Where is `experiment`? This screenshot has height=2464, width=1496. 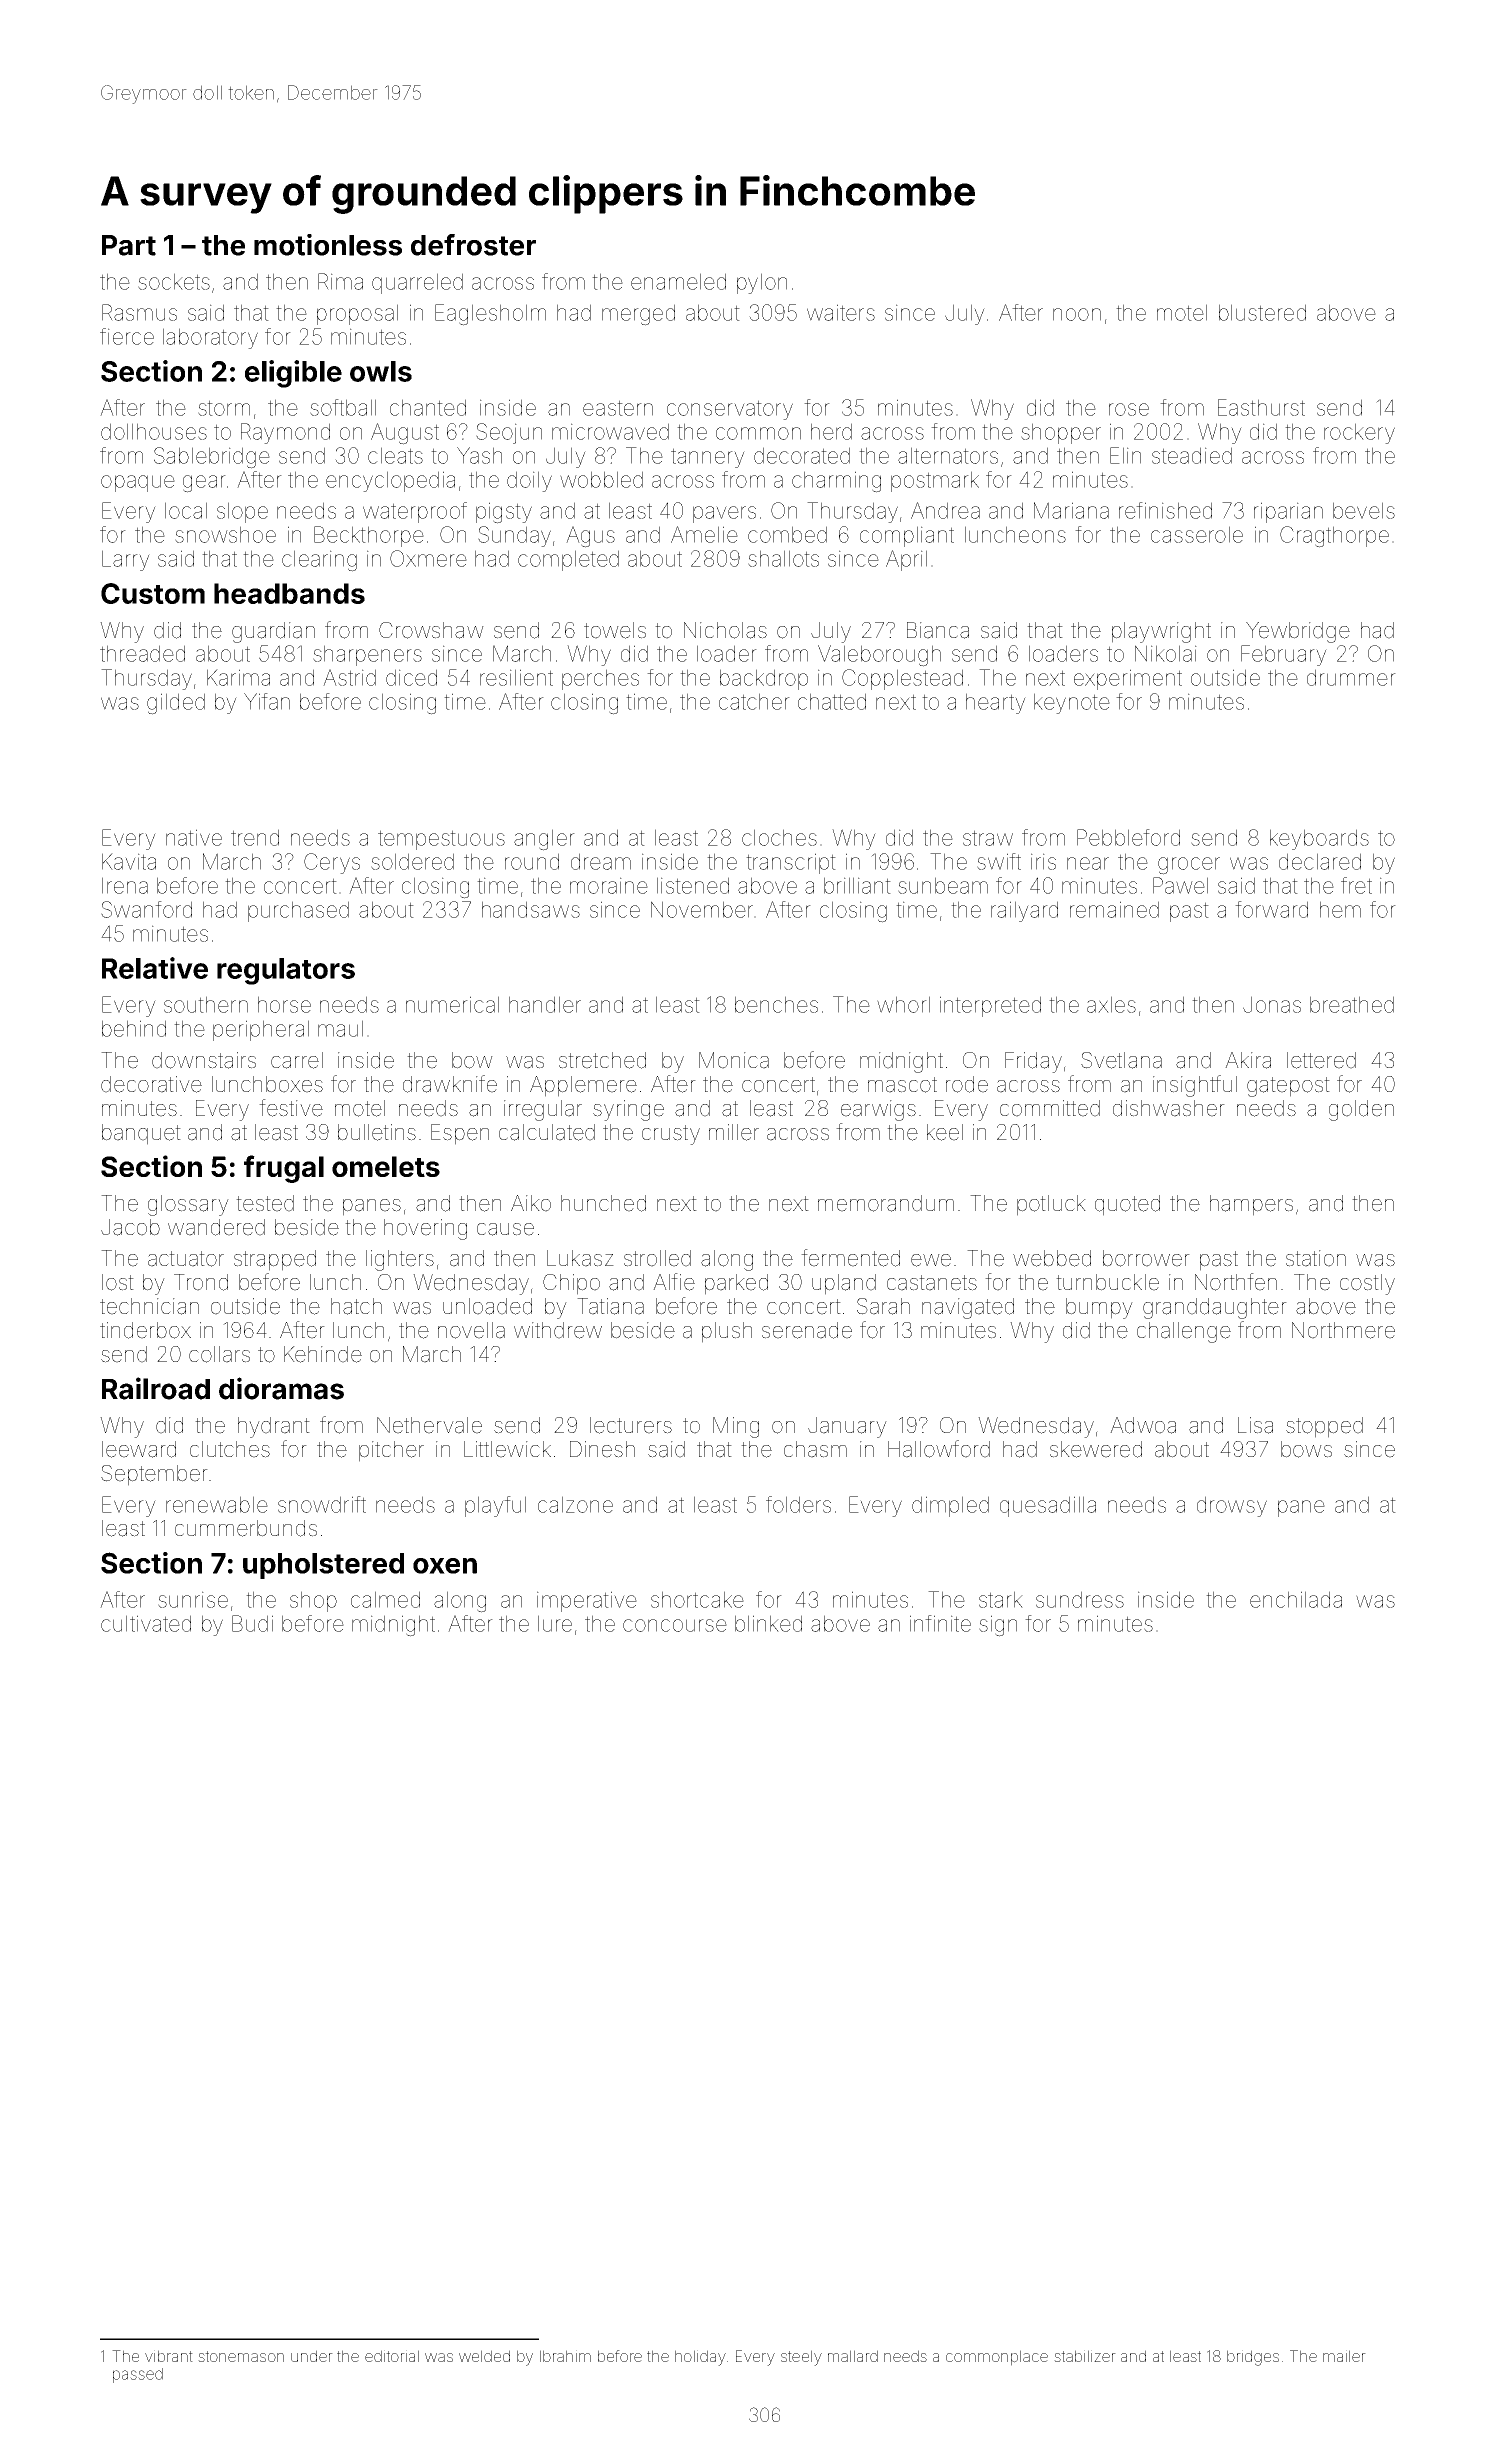
experiment is located at coordinates (1128, 679).
